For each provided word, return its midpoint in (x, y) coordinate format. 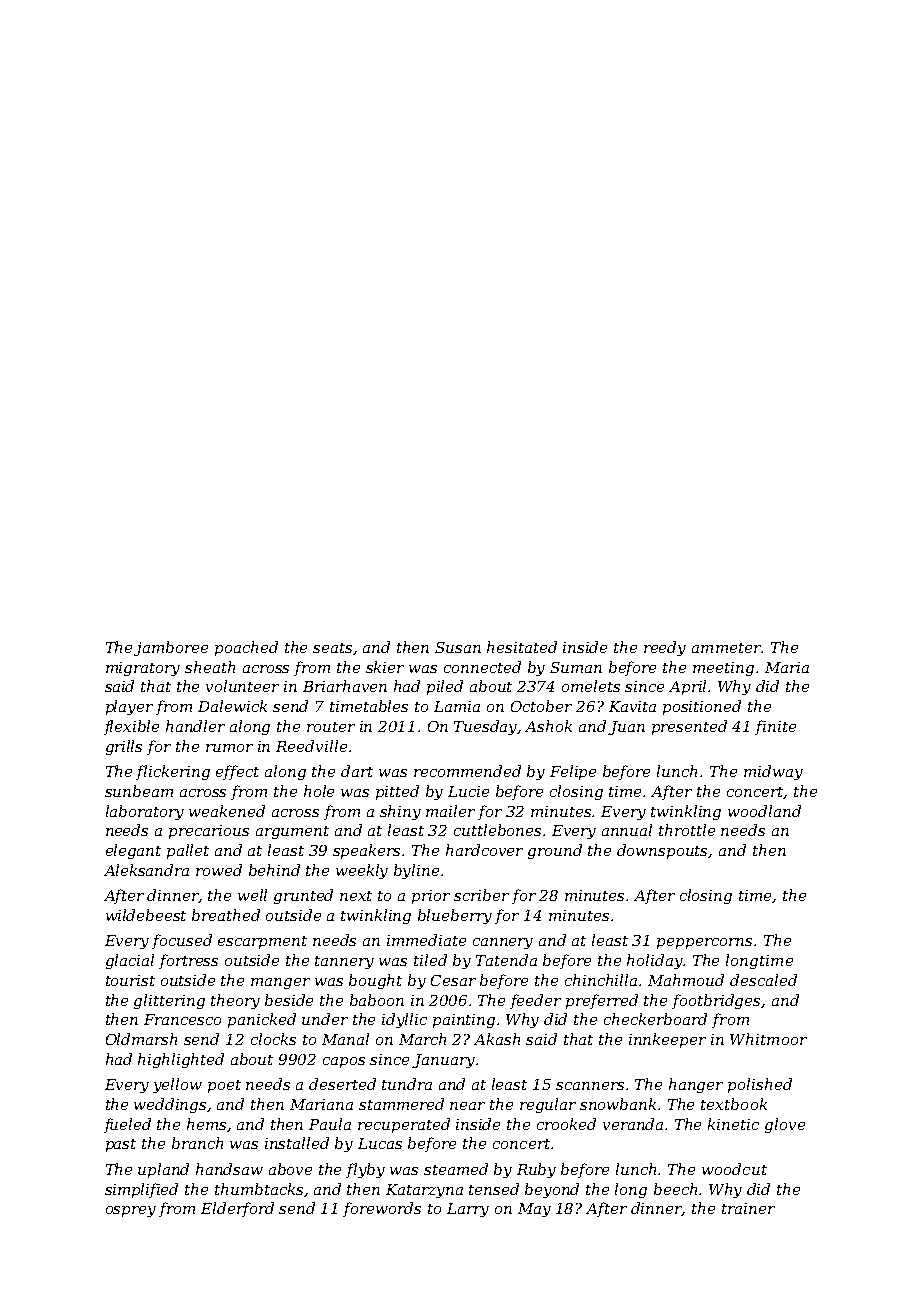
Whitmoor (768, 1039)
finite (775, 727)
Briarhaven (345, 686)
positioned (702, 707)
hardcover (484, 850)
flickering (173, 772)
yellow (177, 1085)
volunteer (242, 686)
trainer (748, 1208)
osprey (131, 1211)
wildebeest (146, 915)
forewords (382, 1209)
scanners (590, 1086)
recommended (467, 771)
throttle (687, 830)
